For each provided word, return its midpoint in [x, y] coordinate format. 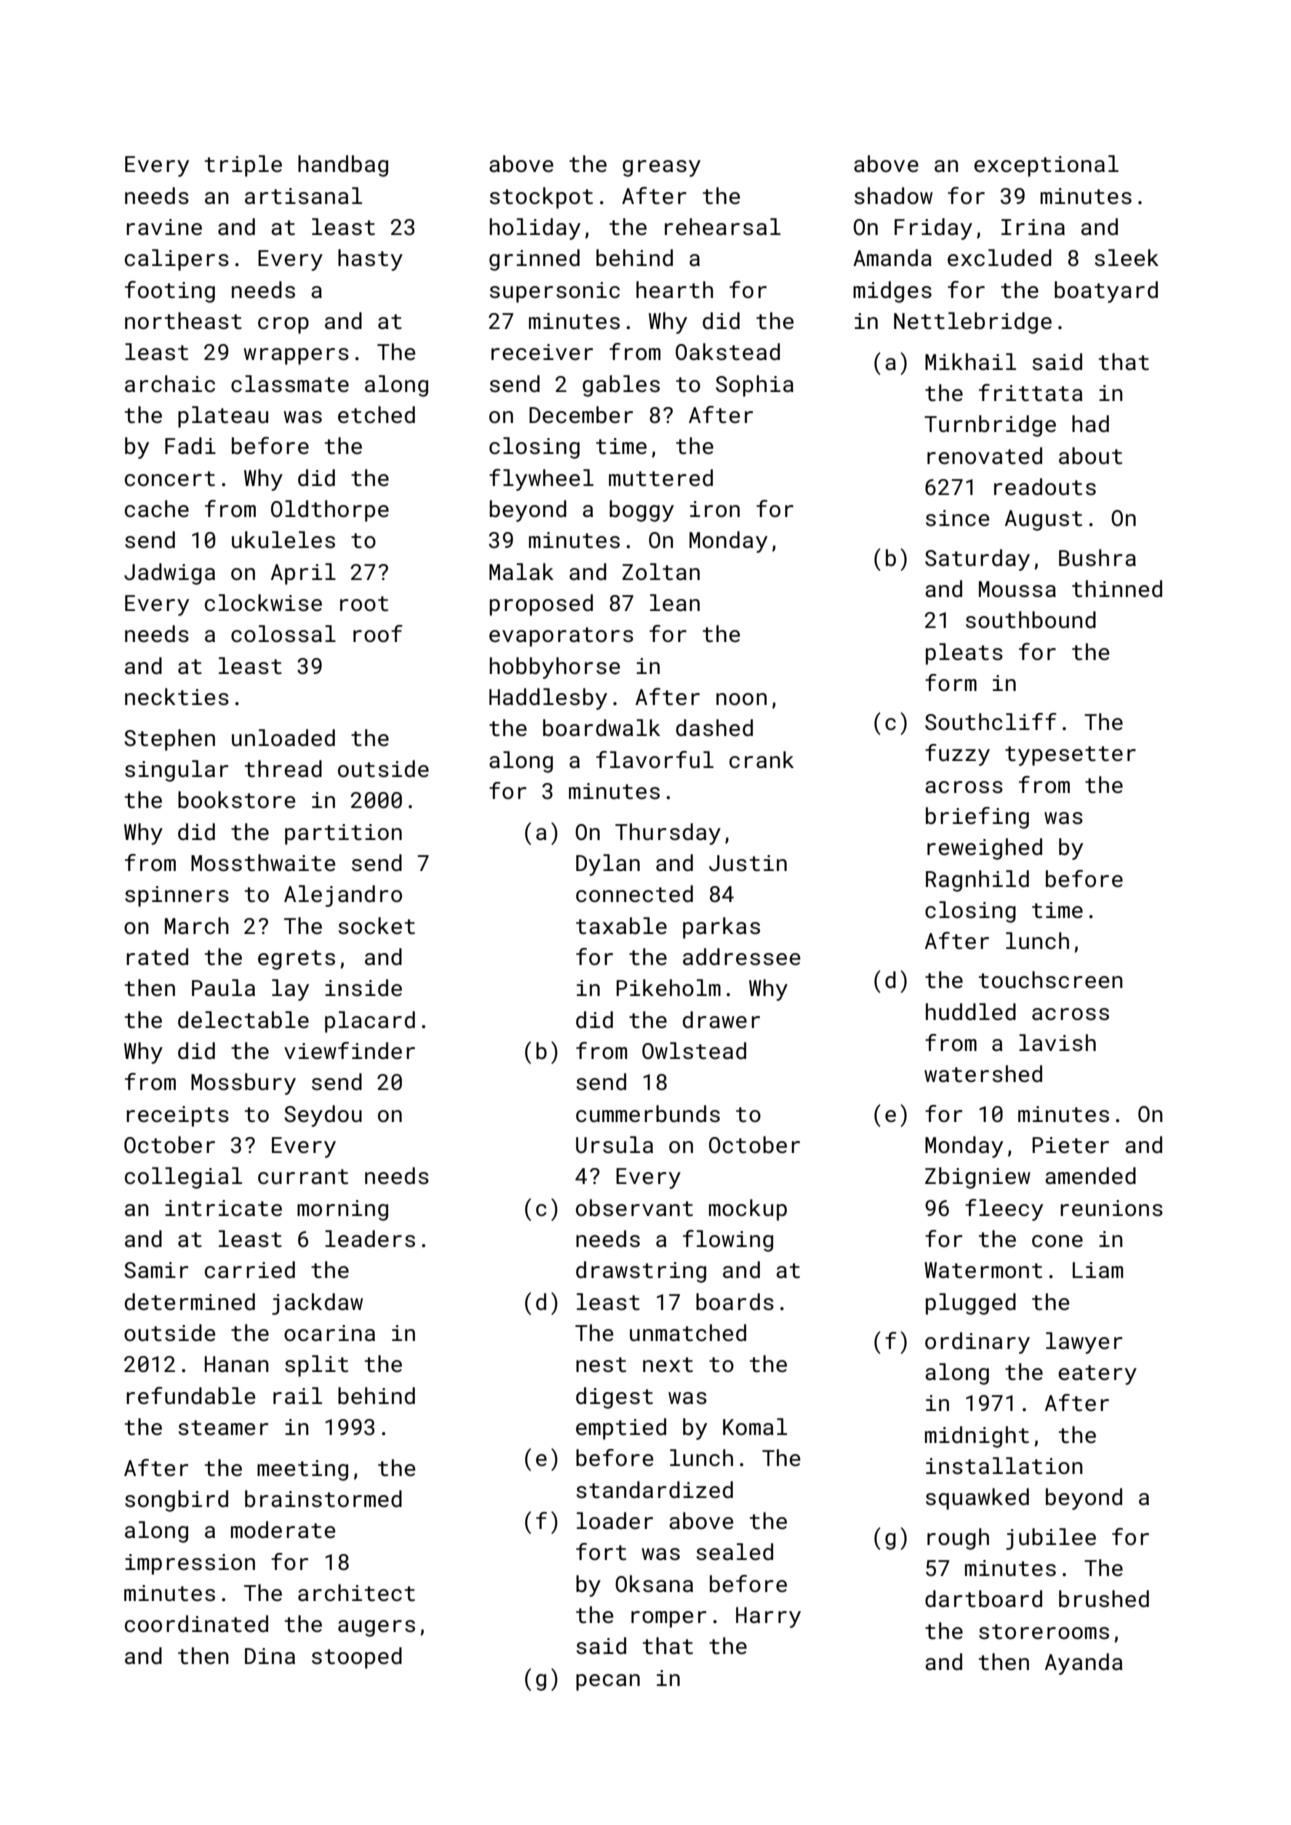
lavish [1057, 1042]
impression [190, 1564]
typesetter [1070, 756]
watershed [983, 1073]
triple [243, 166]
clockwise [263, 602]
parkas [721, 928]
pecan [608, 1682]
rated [157, 956]
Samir [156, 1270]
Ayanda [1084, 1664]
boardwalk [601, 727]
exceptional [1046, 166]
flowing [728, 1241]
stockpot [541, 198]
